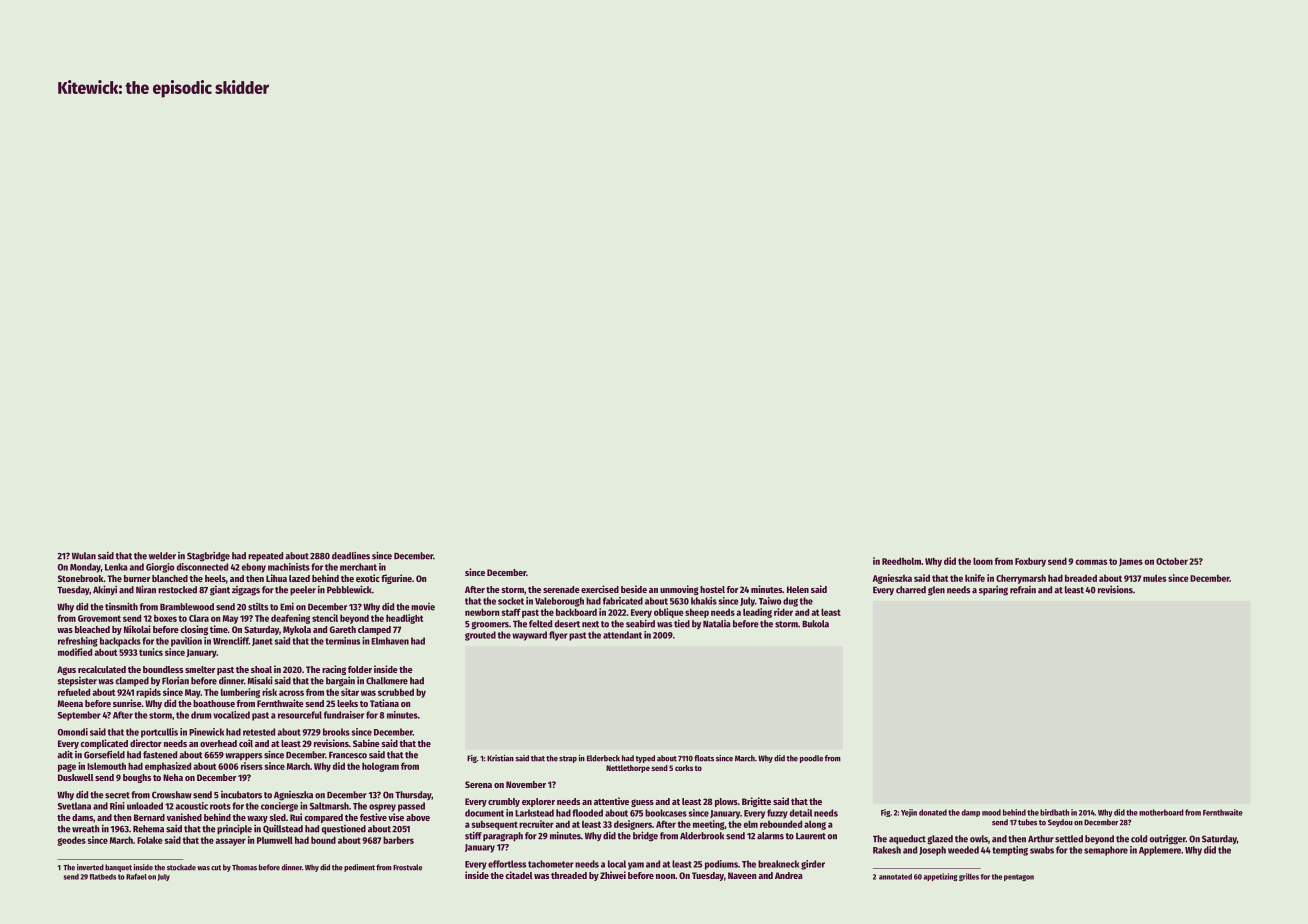 This screenshot has width=1308, height=924. Describe the element at coordinates (811, 759) in the screenshot. I see `poodle` at that location.
